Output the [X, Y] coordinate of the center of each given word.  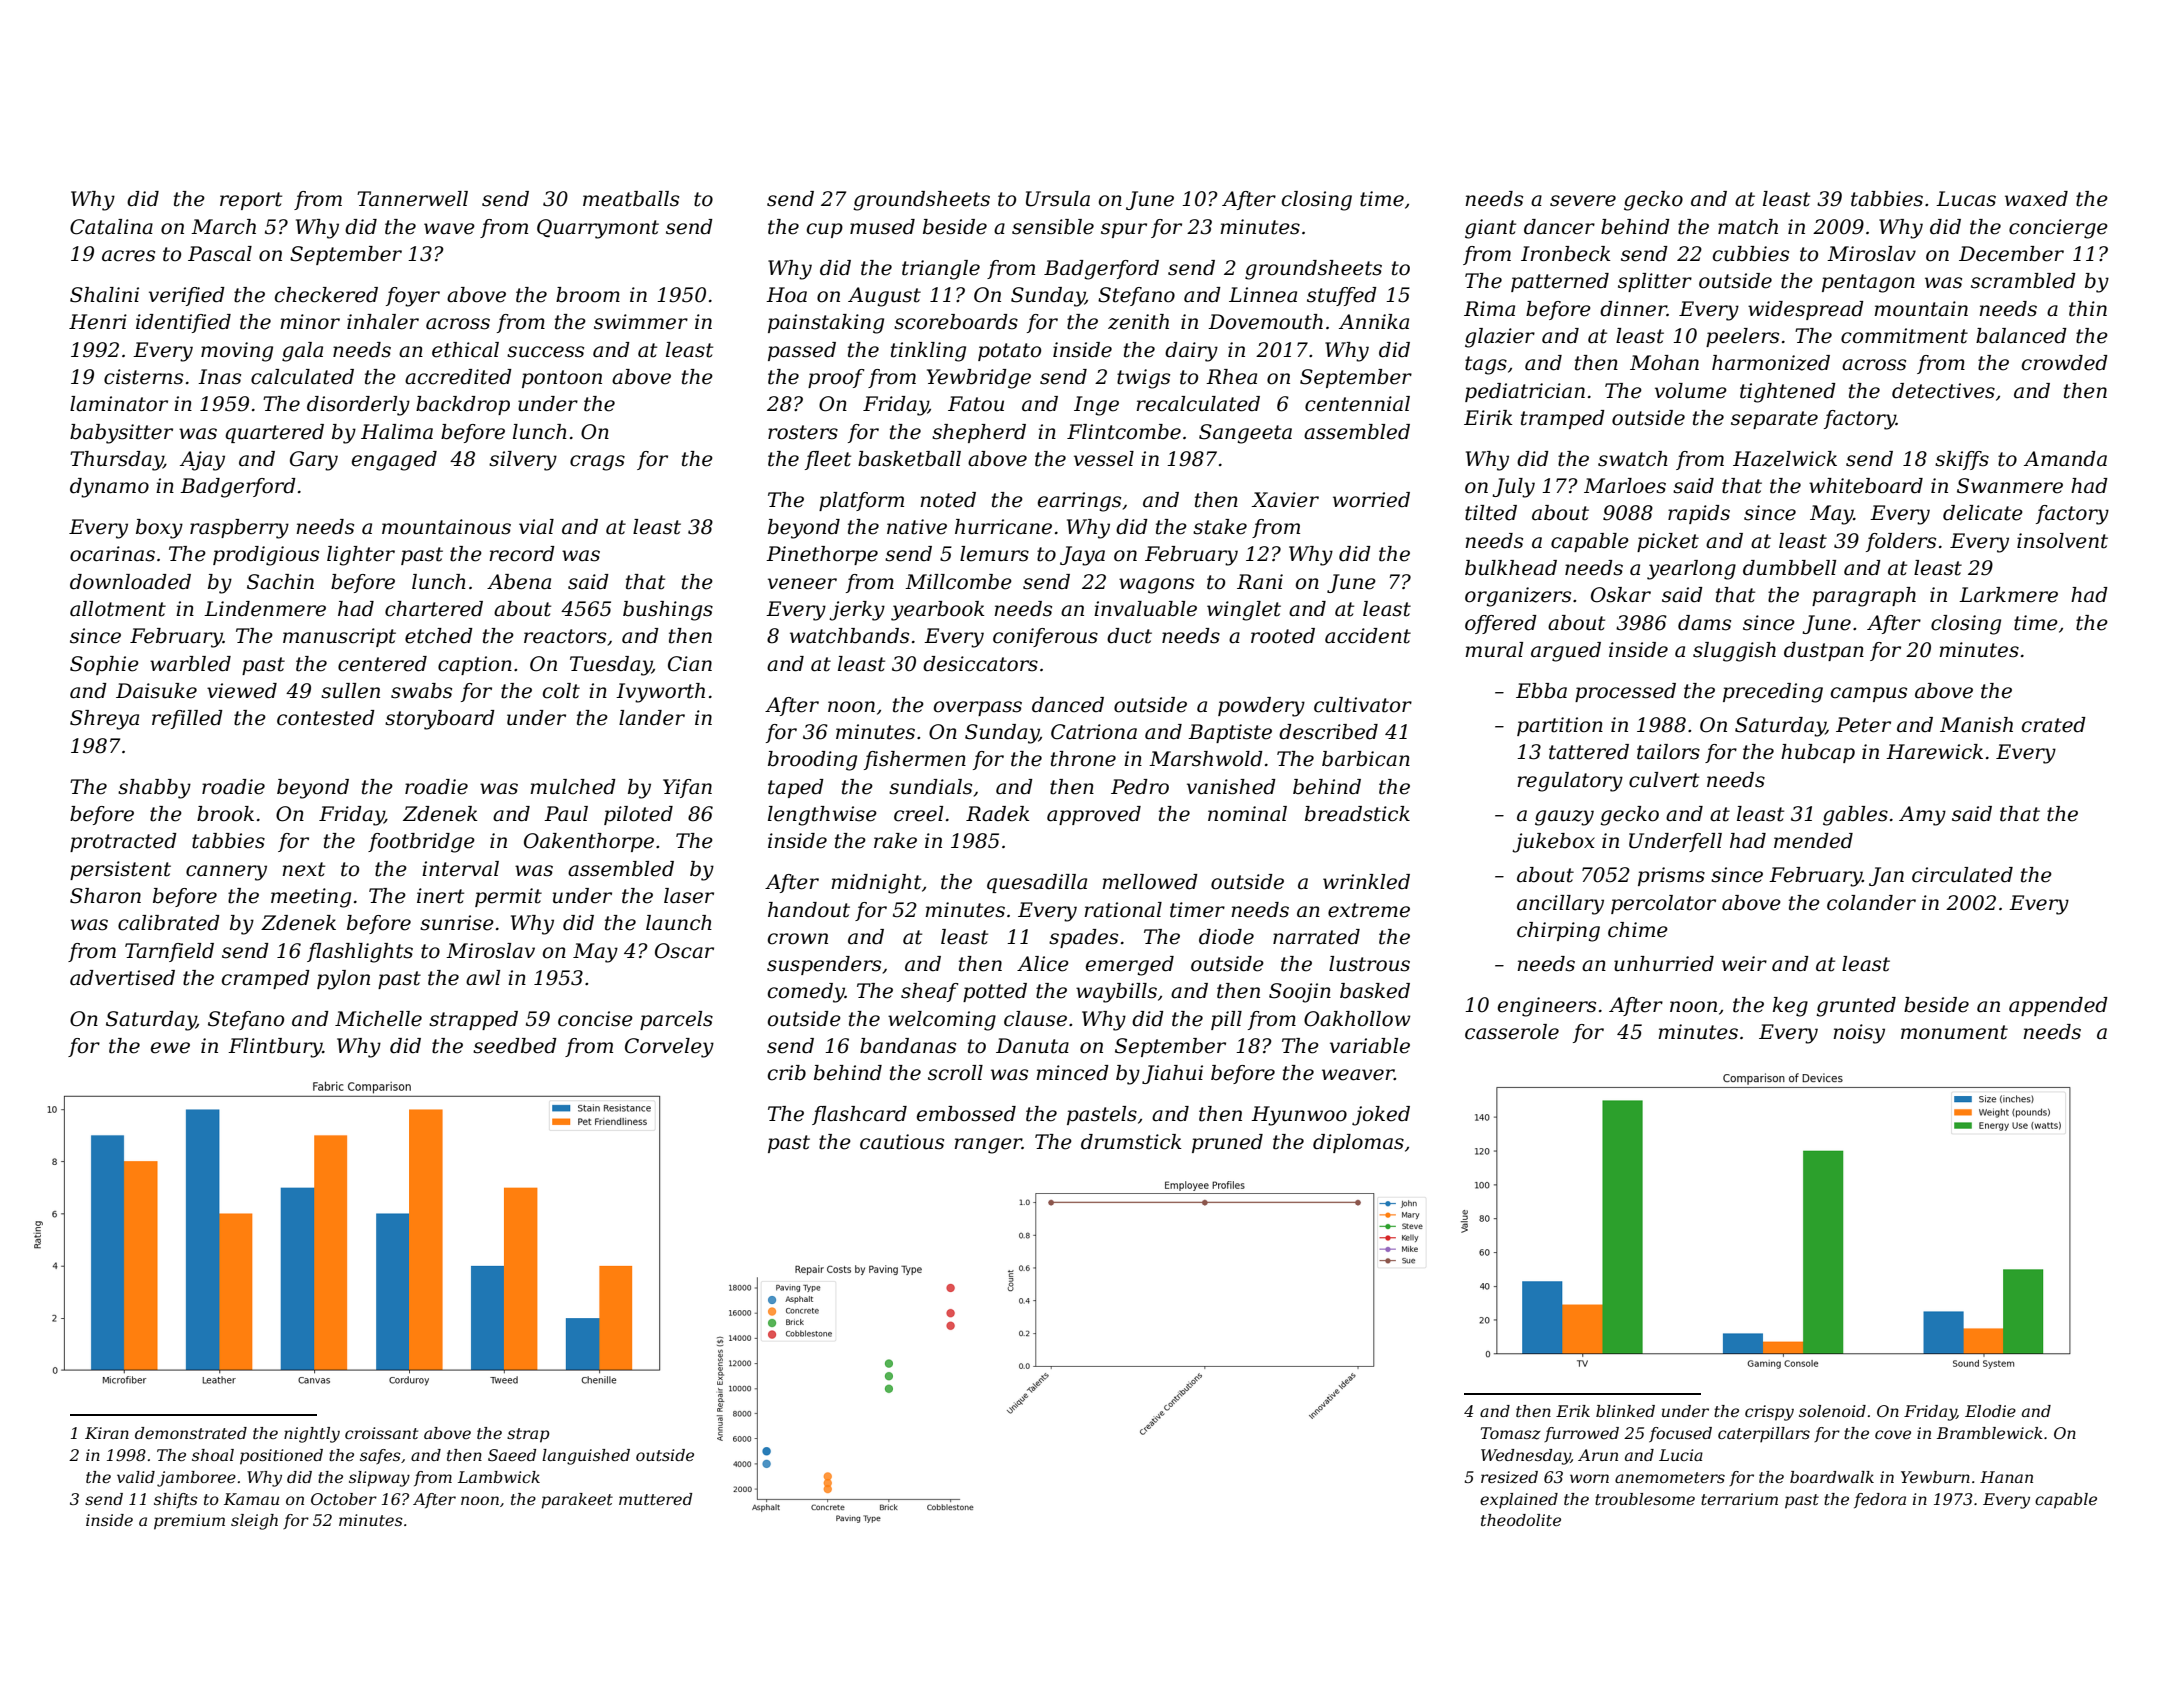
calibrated [169, 923]
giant [1490, 229]
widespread [1806, 310]
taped [796, 788]
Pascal [220, 254]
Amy [1922, 816]
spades [1083, 938]
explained [1519, 1501]
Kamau [251, 1499]
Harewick [1934, 752]
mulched [573, 787]
